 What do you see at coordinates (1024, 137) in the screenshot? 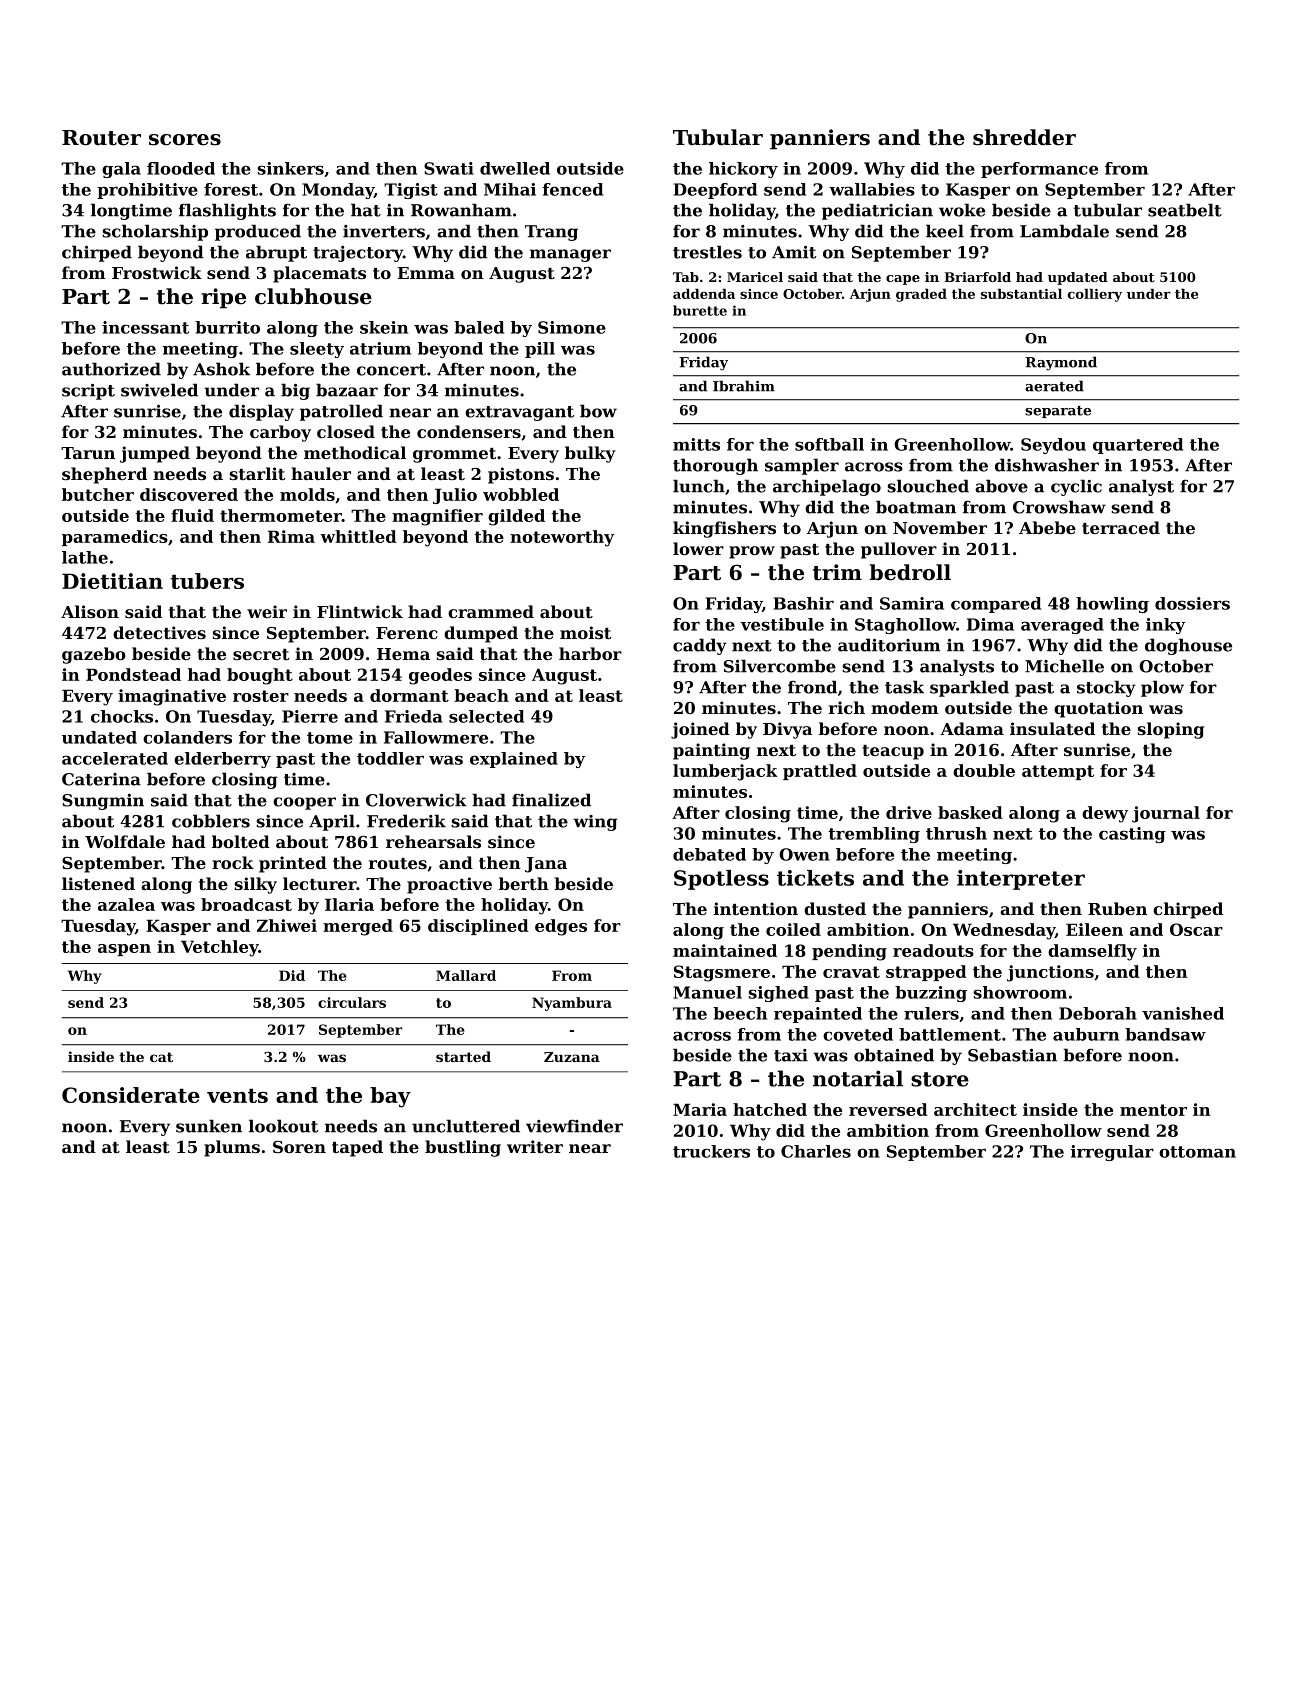
I see `shredder` at bounding box center [1024, 137].
